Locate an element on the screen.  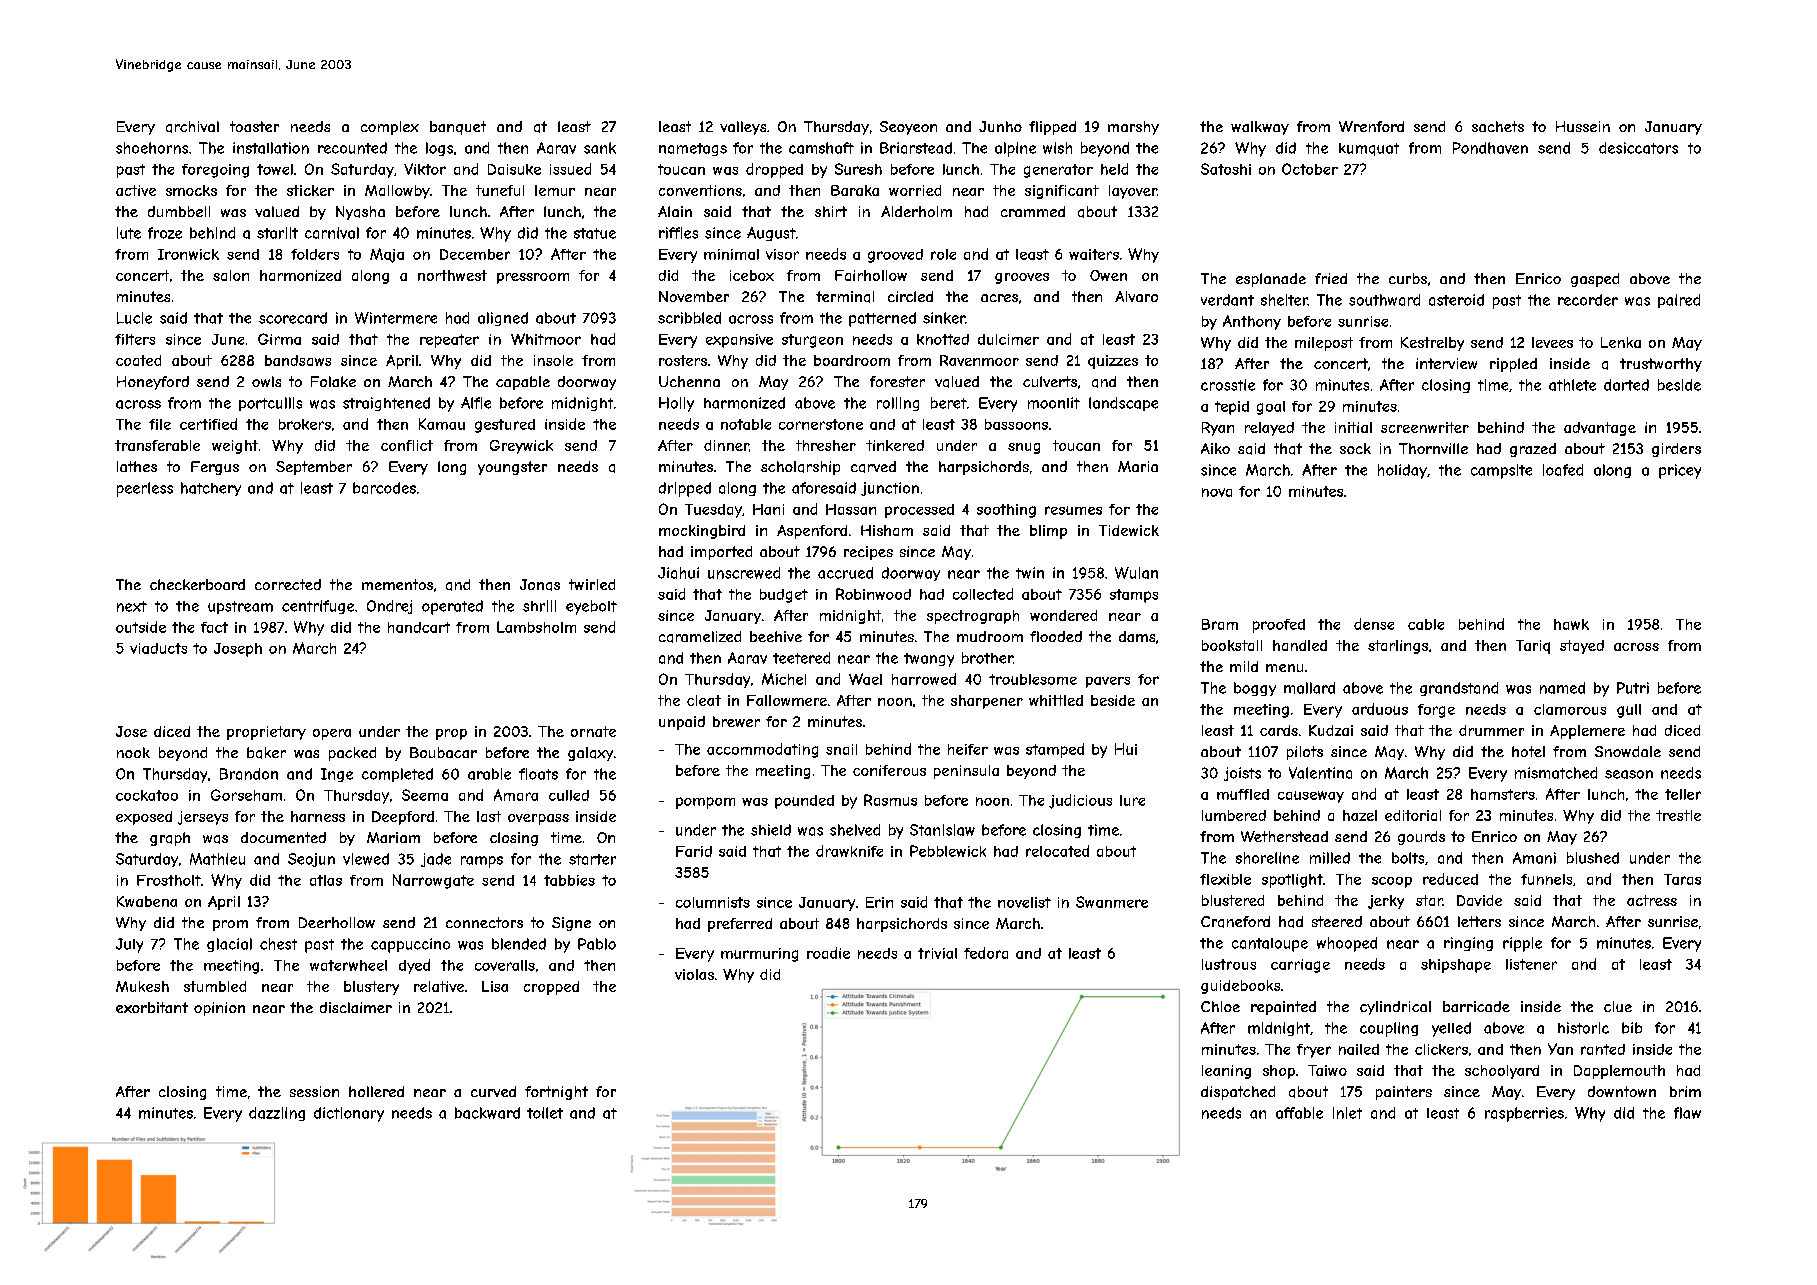
leaning is located at coordinates (1226, 1072).
